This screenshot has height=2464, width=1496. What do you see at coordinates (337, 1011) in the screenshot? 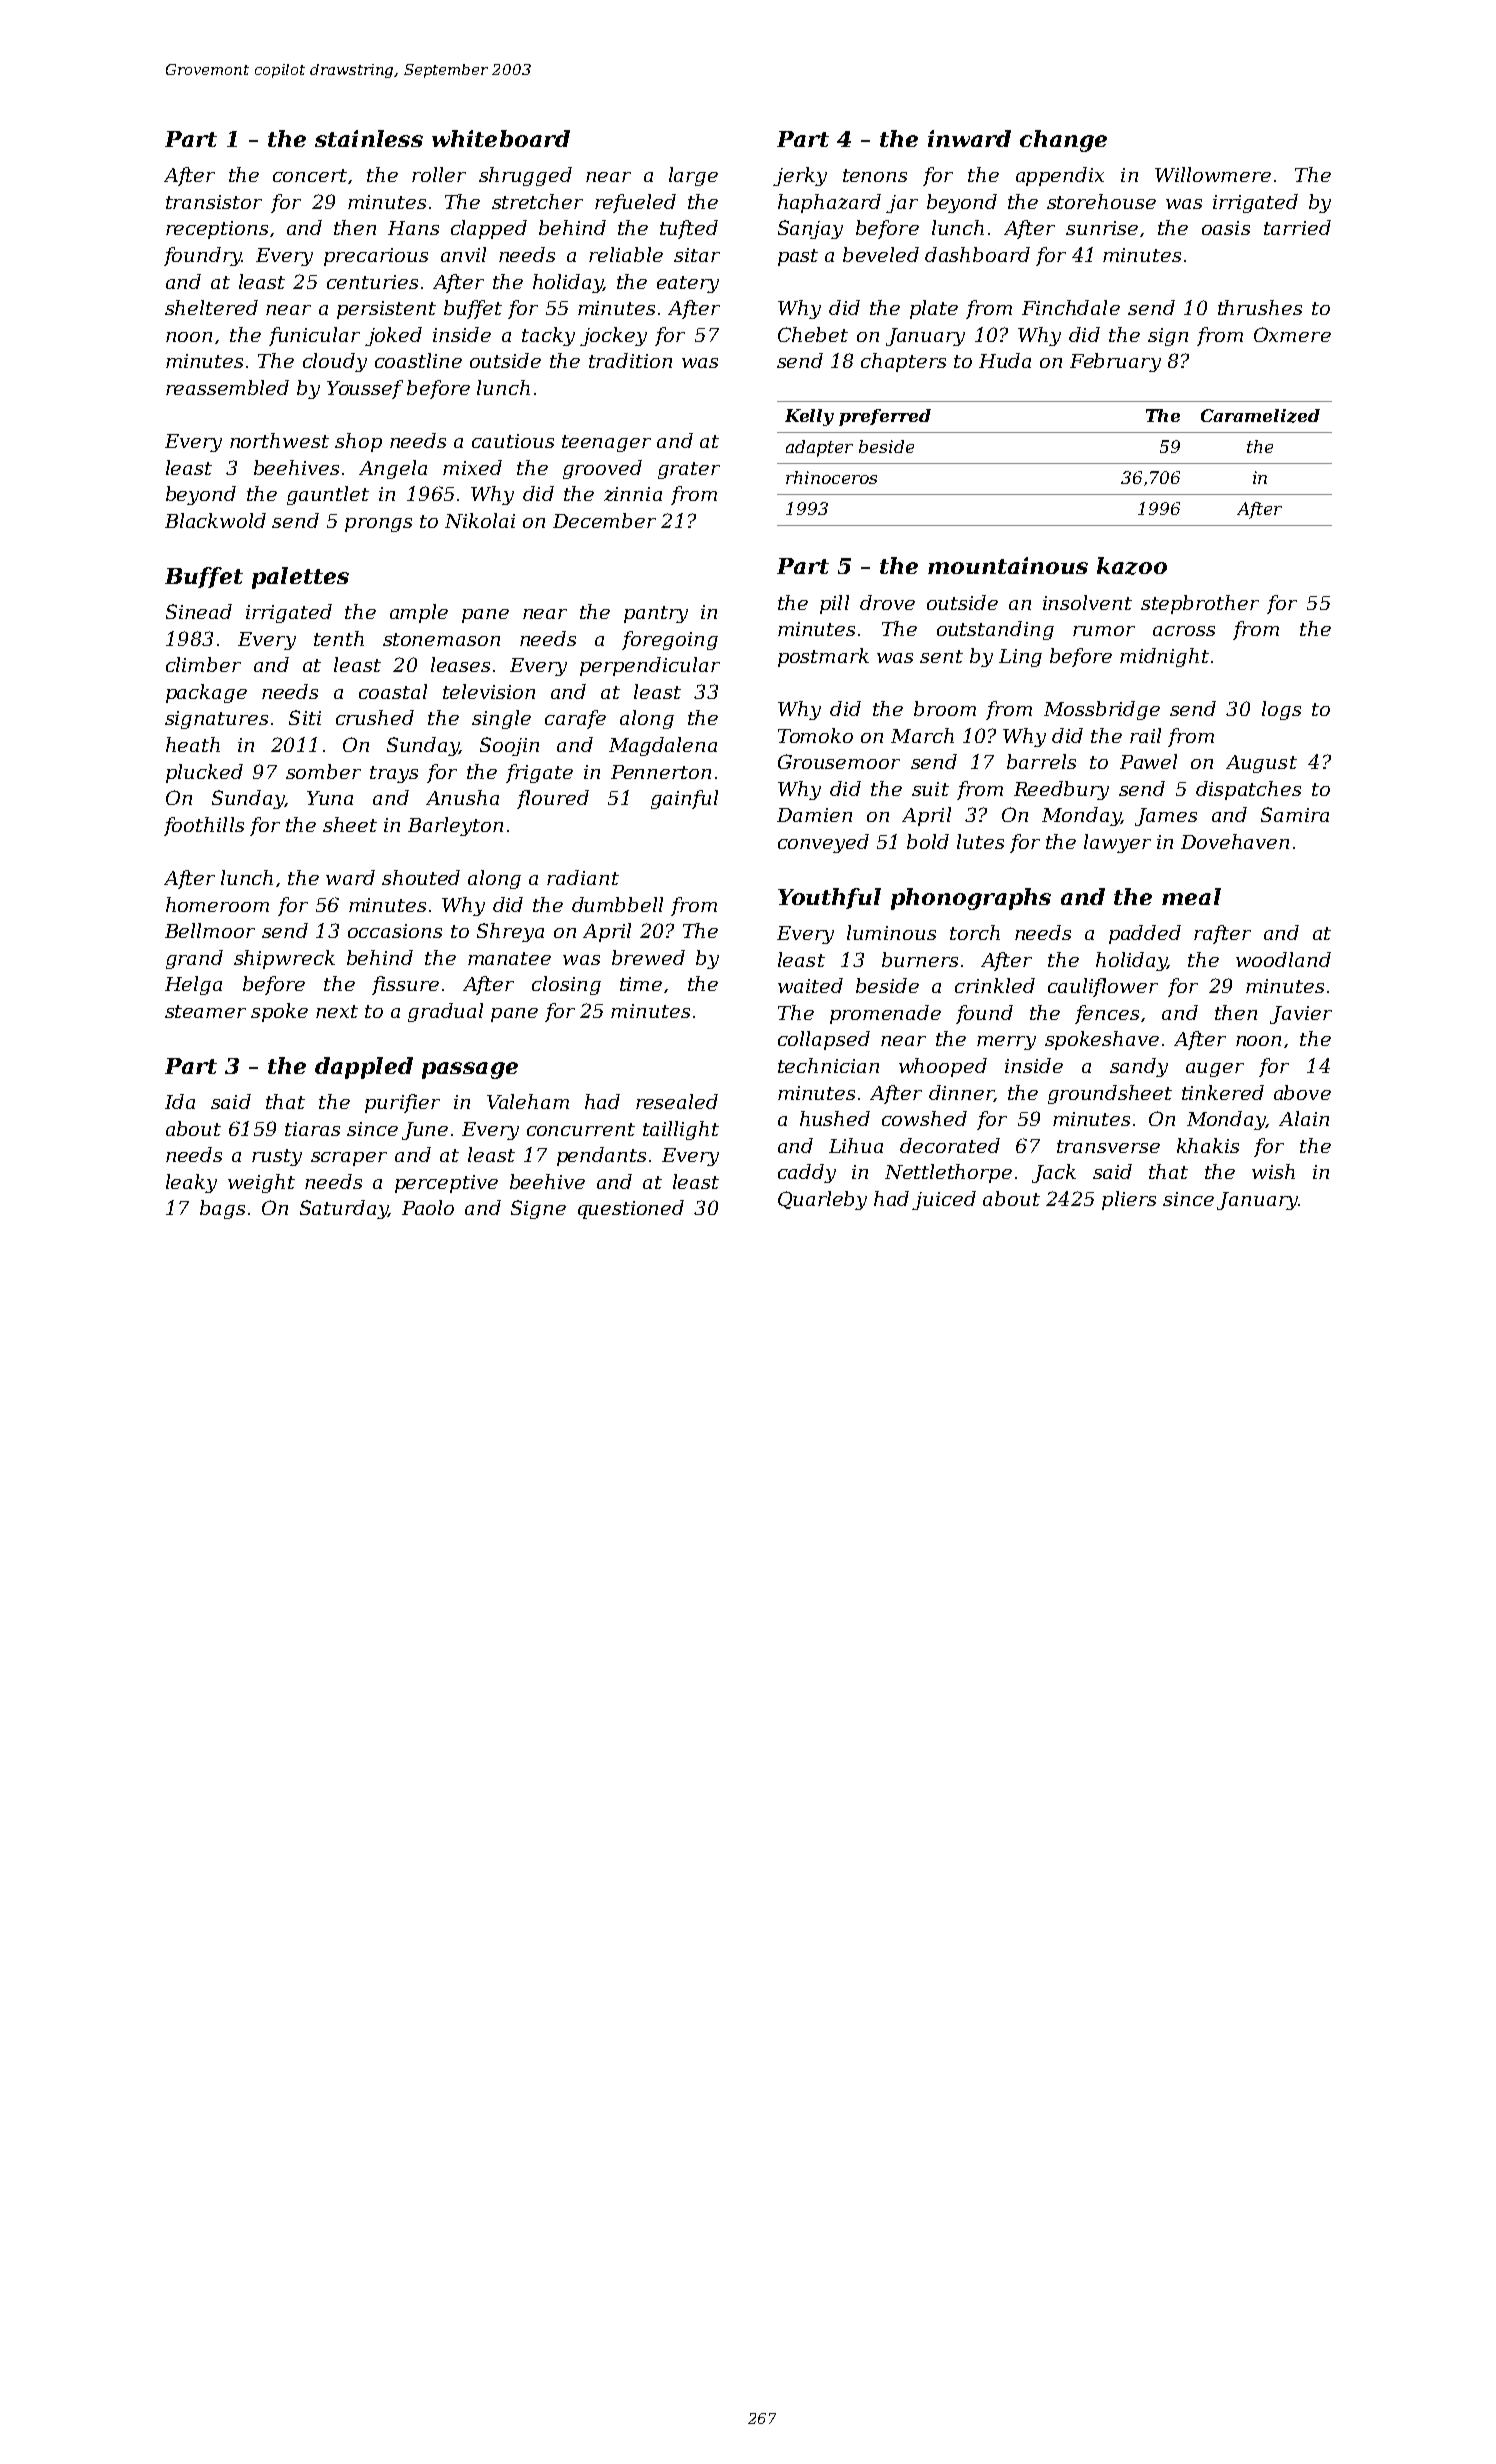
I see `next` at bounding box center [337, 1011].
